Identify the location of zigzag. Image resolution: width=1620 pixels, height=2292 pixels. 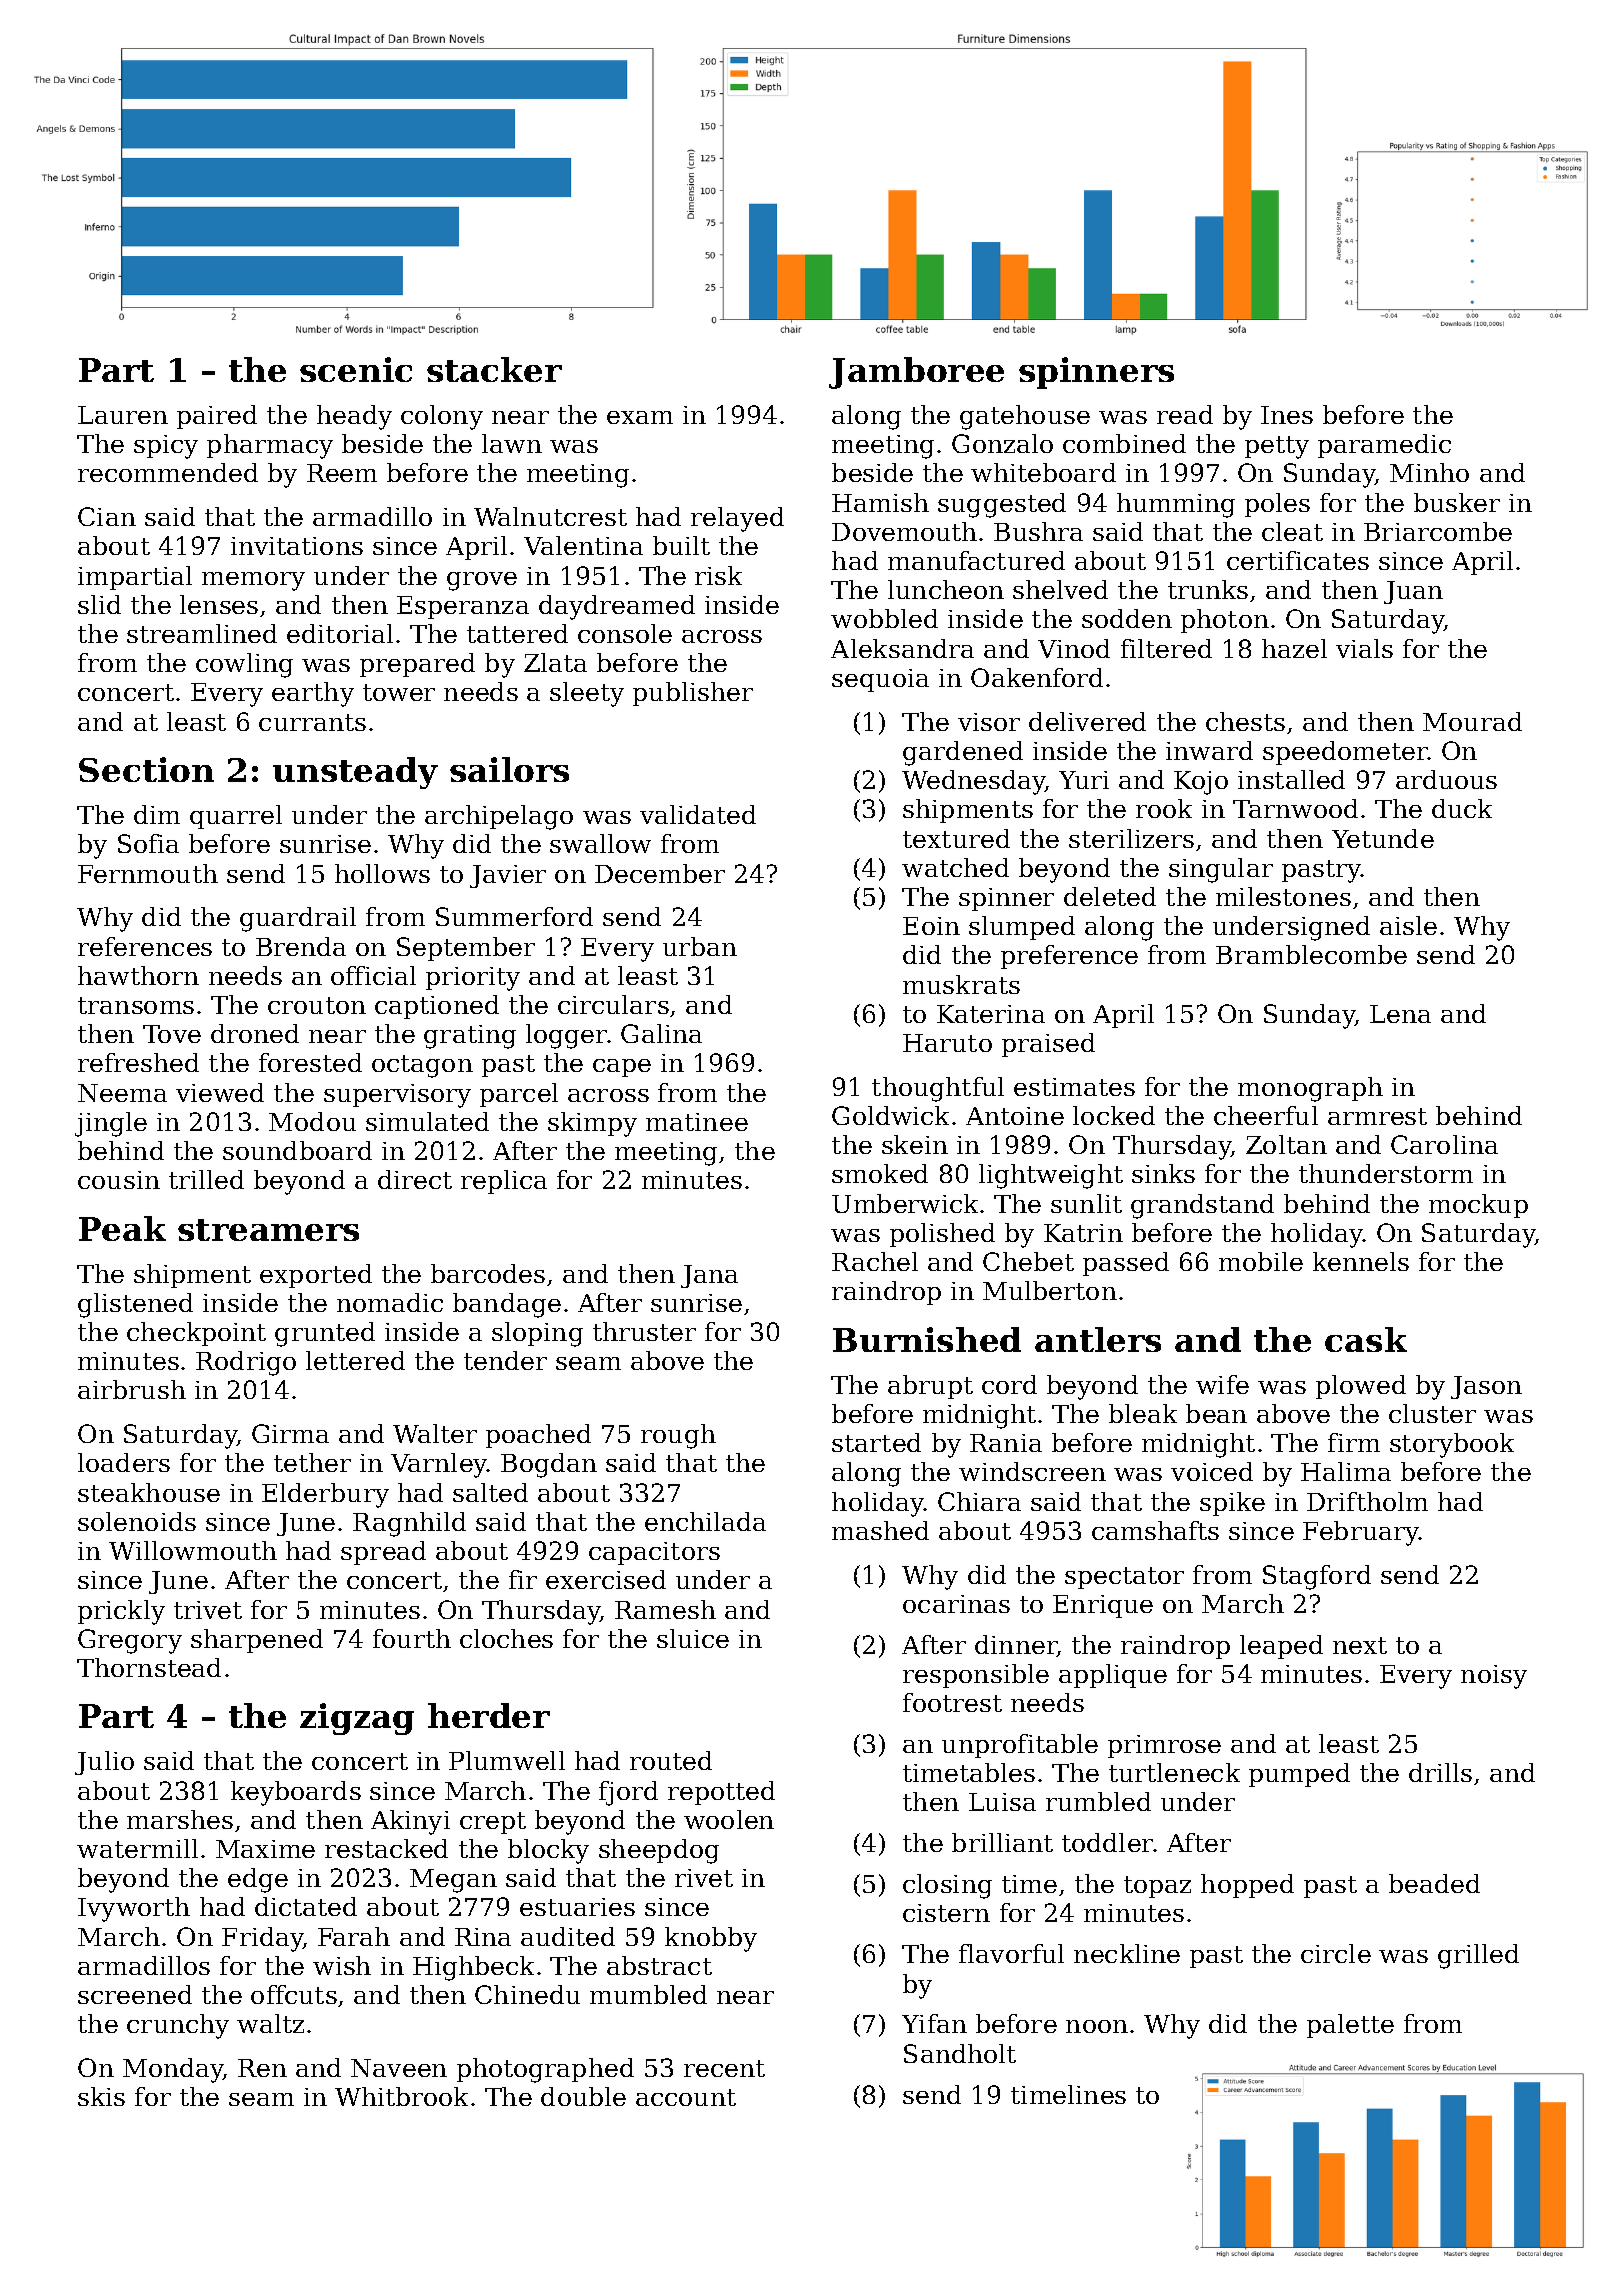
(357, 1719).
